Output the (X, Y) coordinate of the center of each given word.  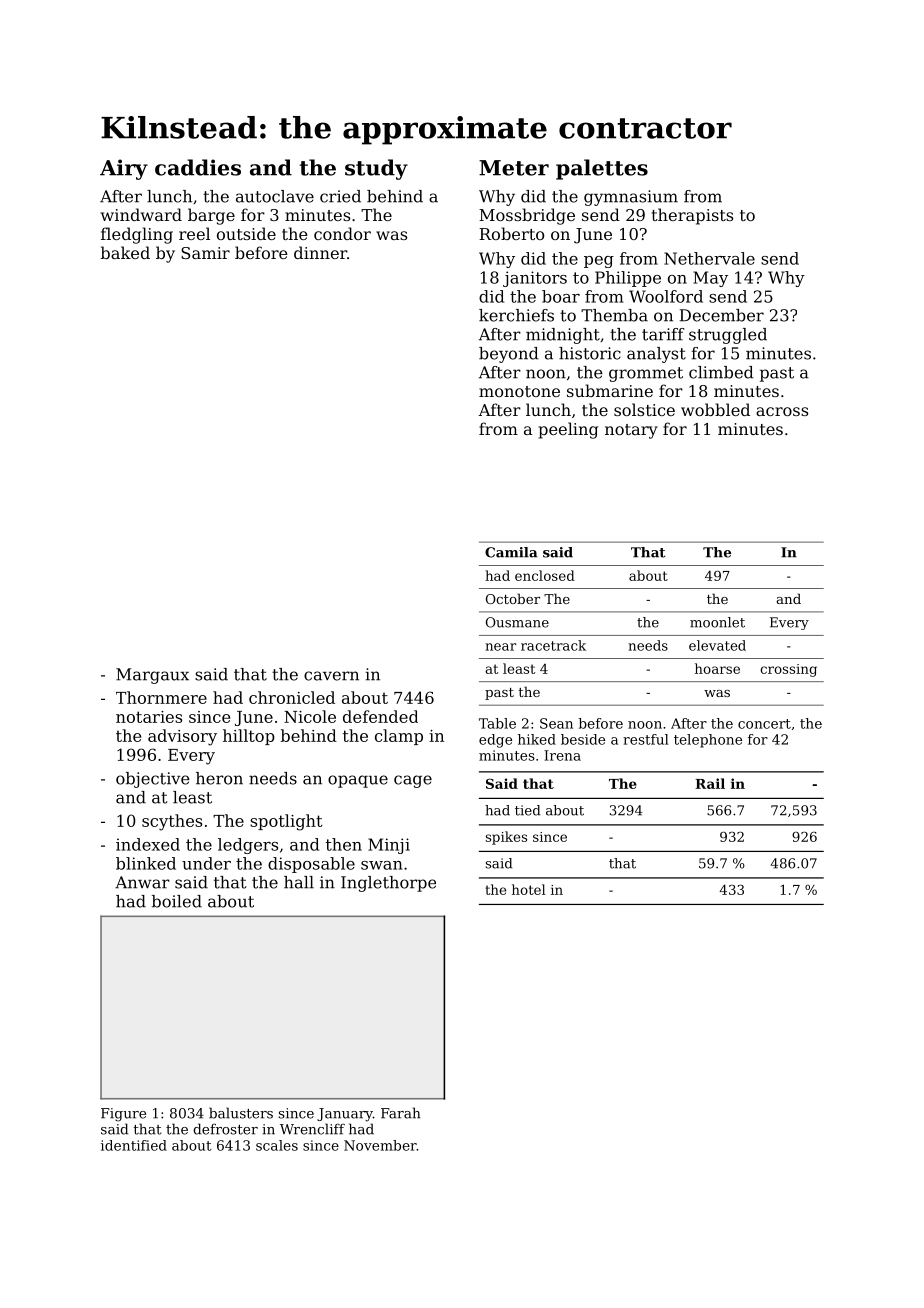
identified (134, 1145)
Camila (511, 552)
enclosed (545, 575)
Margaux (152, 676)
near (500, 647)
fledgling (137, 235)
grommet (646, 374)
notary (631, 431)
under (206, 863)
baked (125, 252)
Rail (710, 783)
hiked (537, 739)
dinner (320, 252)
